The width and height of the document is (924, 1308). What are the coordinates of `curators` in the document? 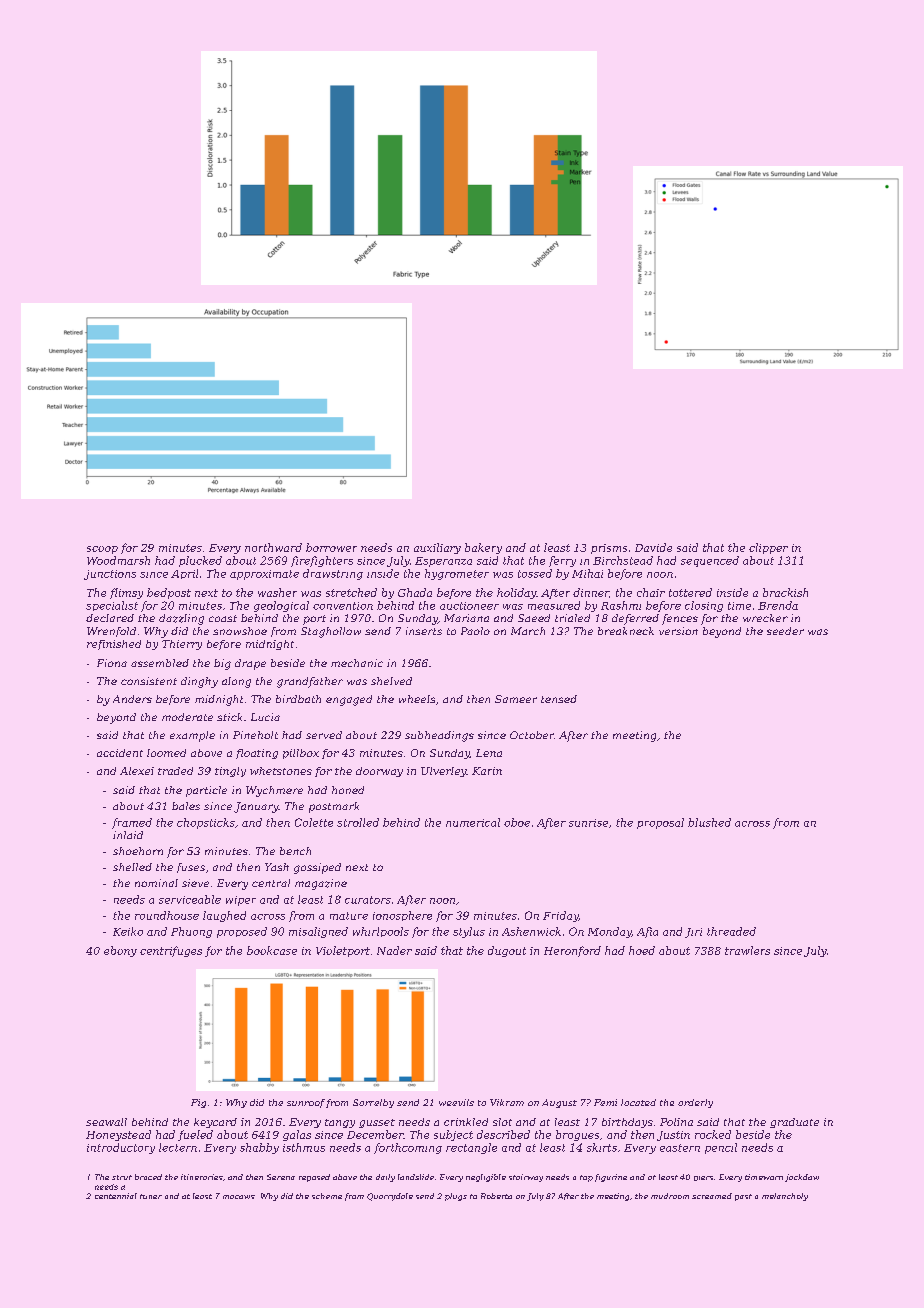 It's located at (368, 900).
